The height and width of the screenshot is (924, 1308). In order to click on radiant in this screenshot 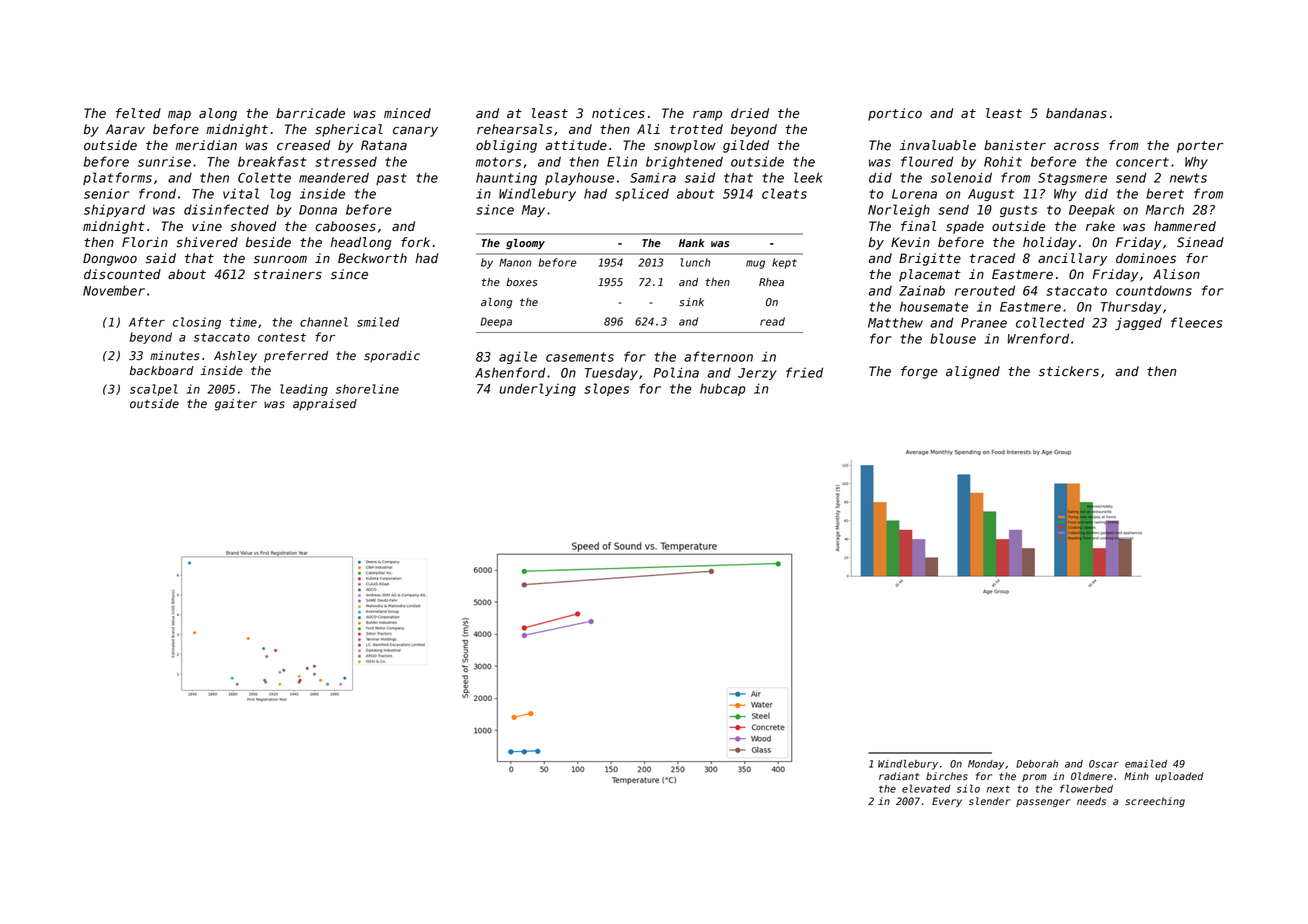, I will do `click(899, 776)`.
